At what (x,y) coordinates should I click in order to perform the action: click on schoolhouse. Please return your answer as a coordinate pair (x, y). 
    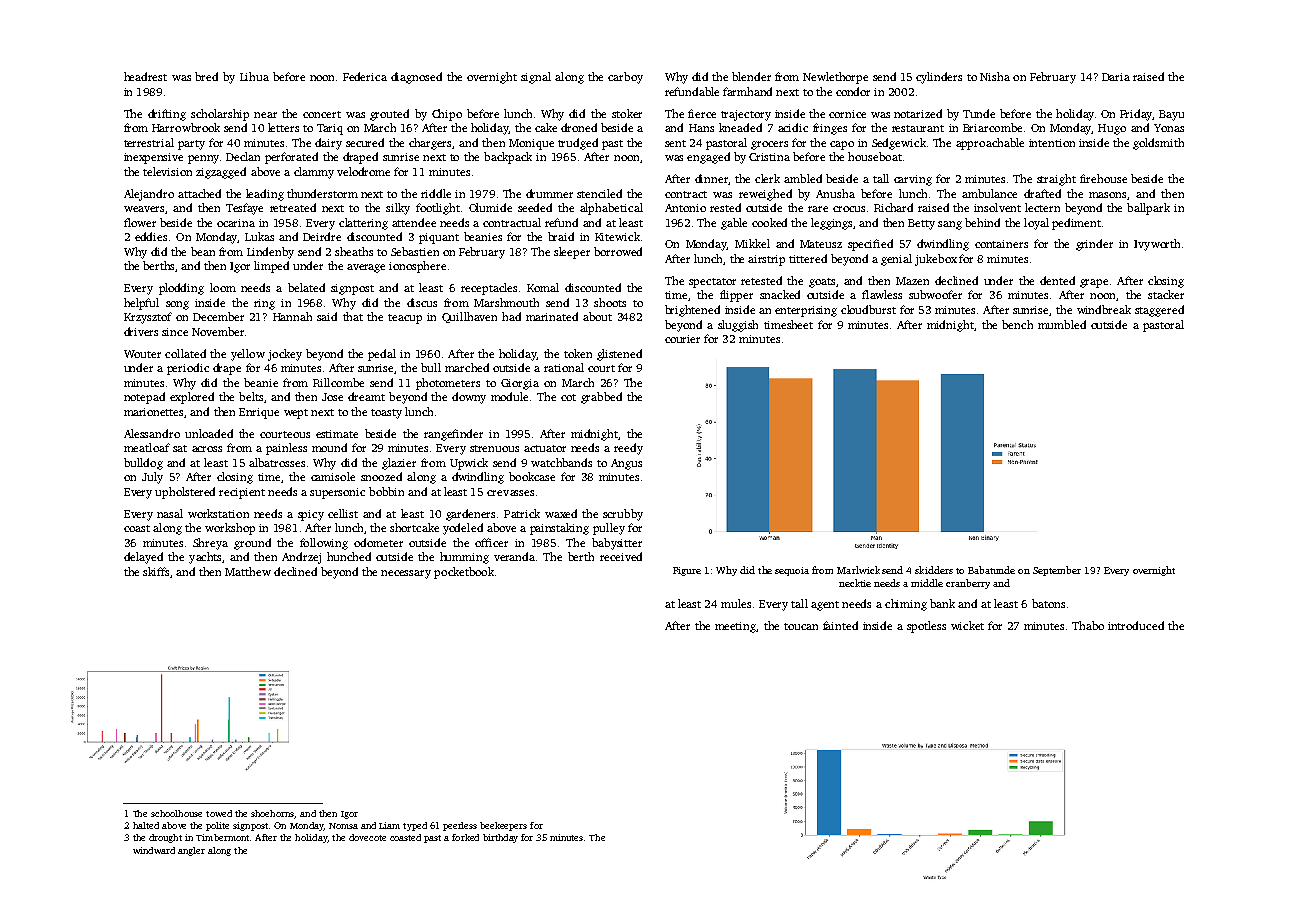
    Looking at the image, I should click on (176, 813).
